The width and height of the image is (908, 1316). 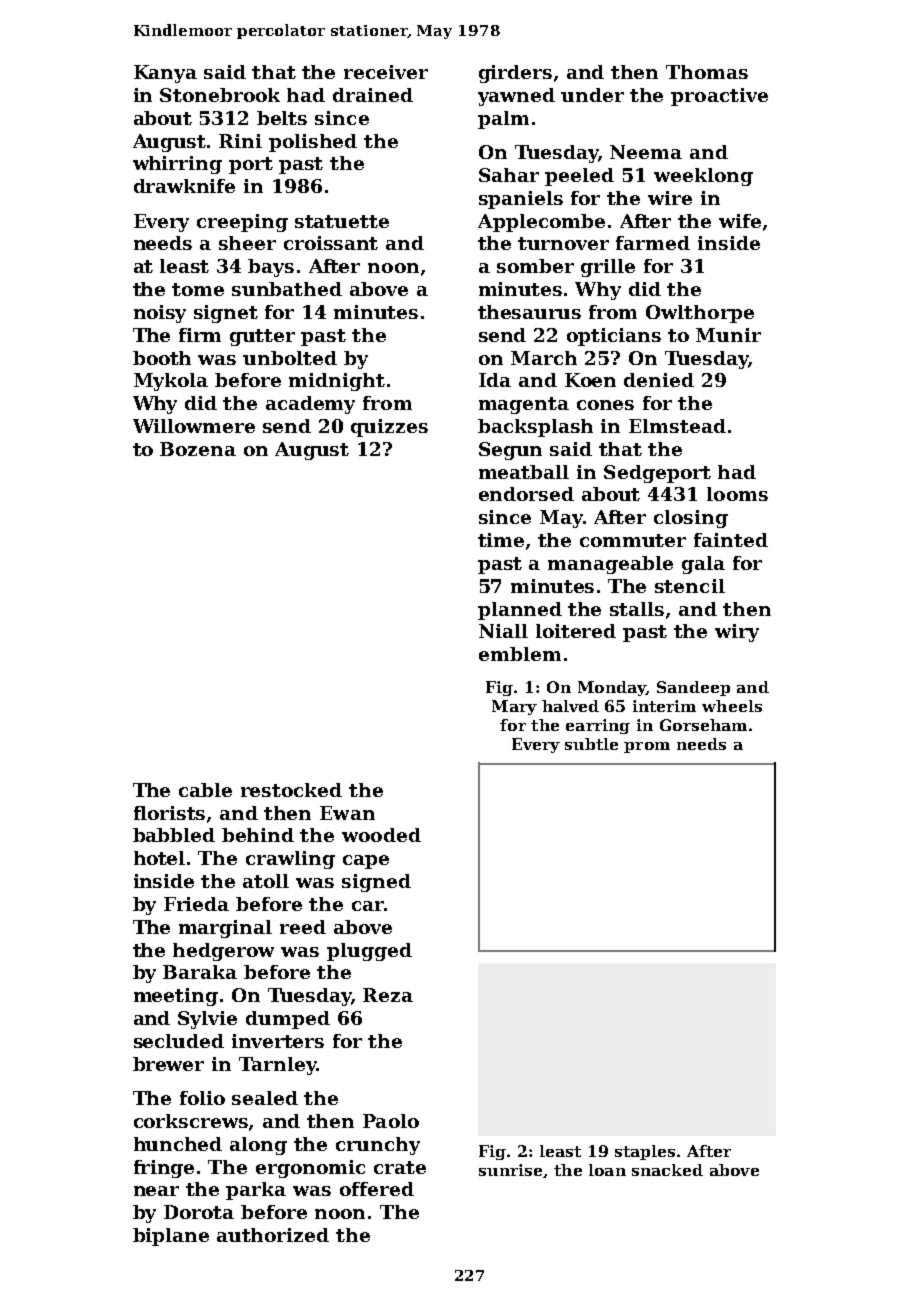 What do you see at coordinates (386, 72) in the image?
I see `receiver` at bounding box center [386, 72].
